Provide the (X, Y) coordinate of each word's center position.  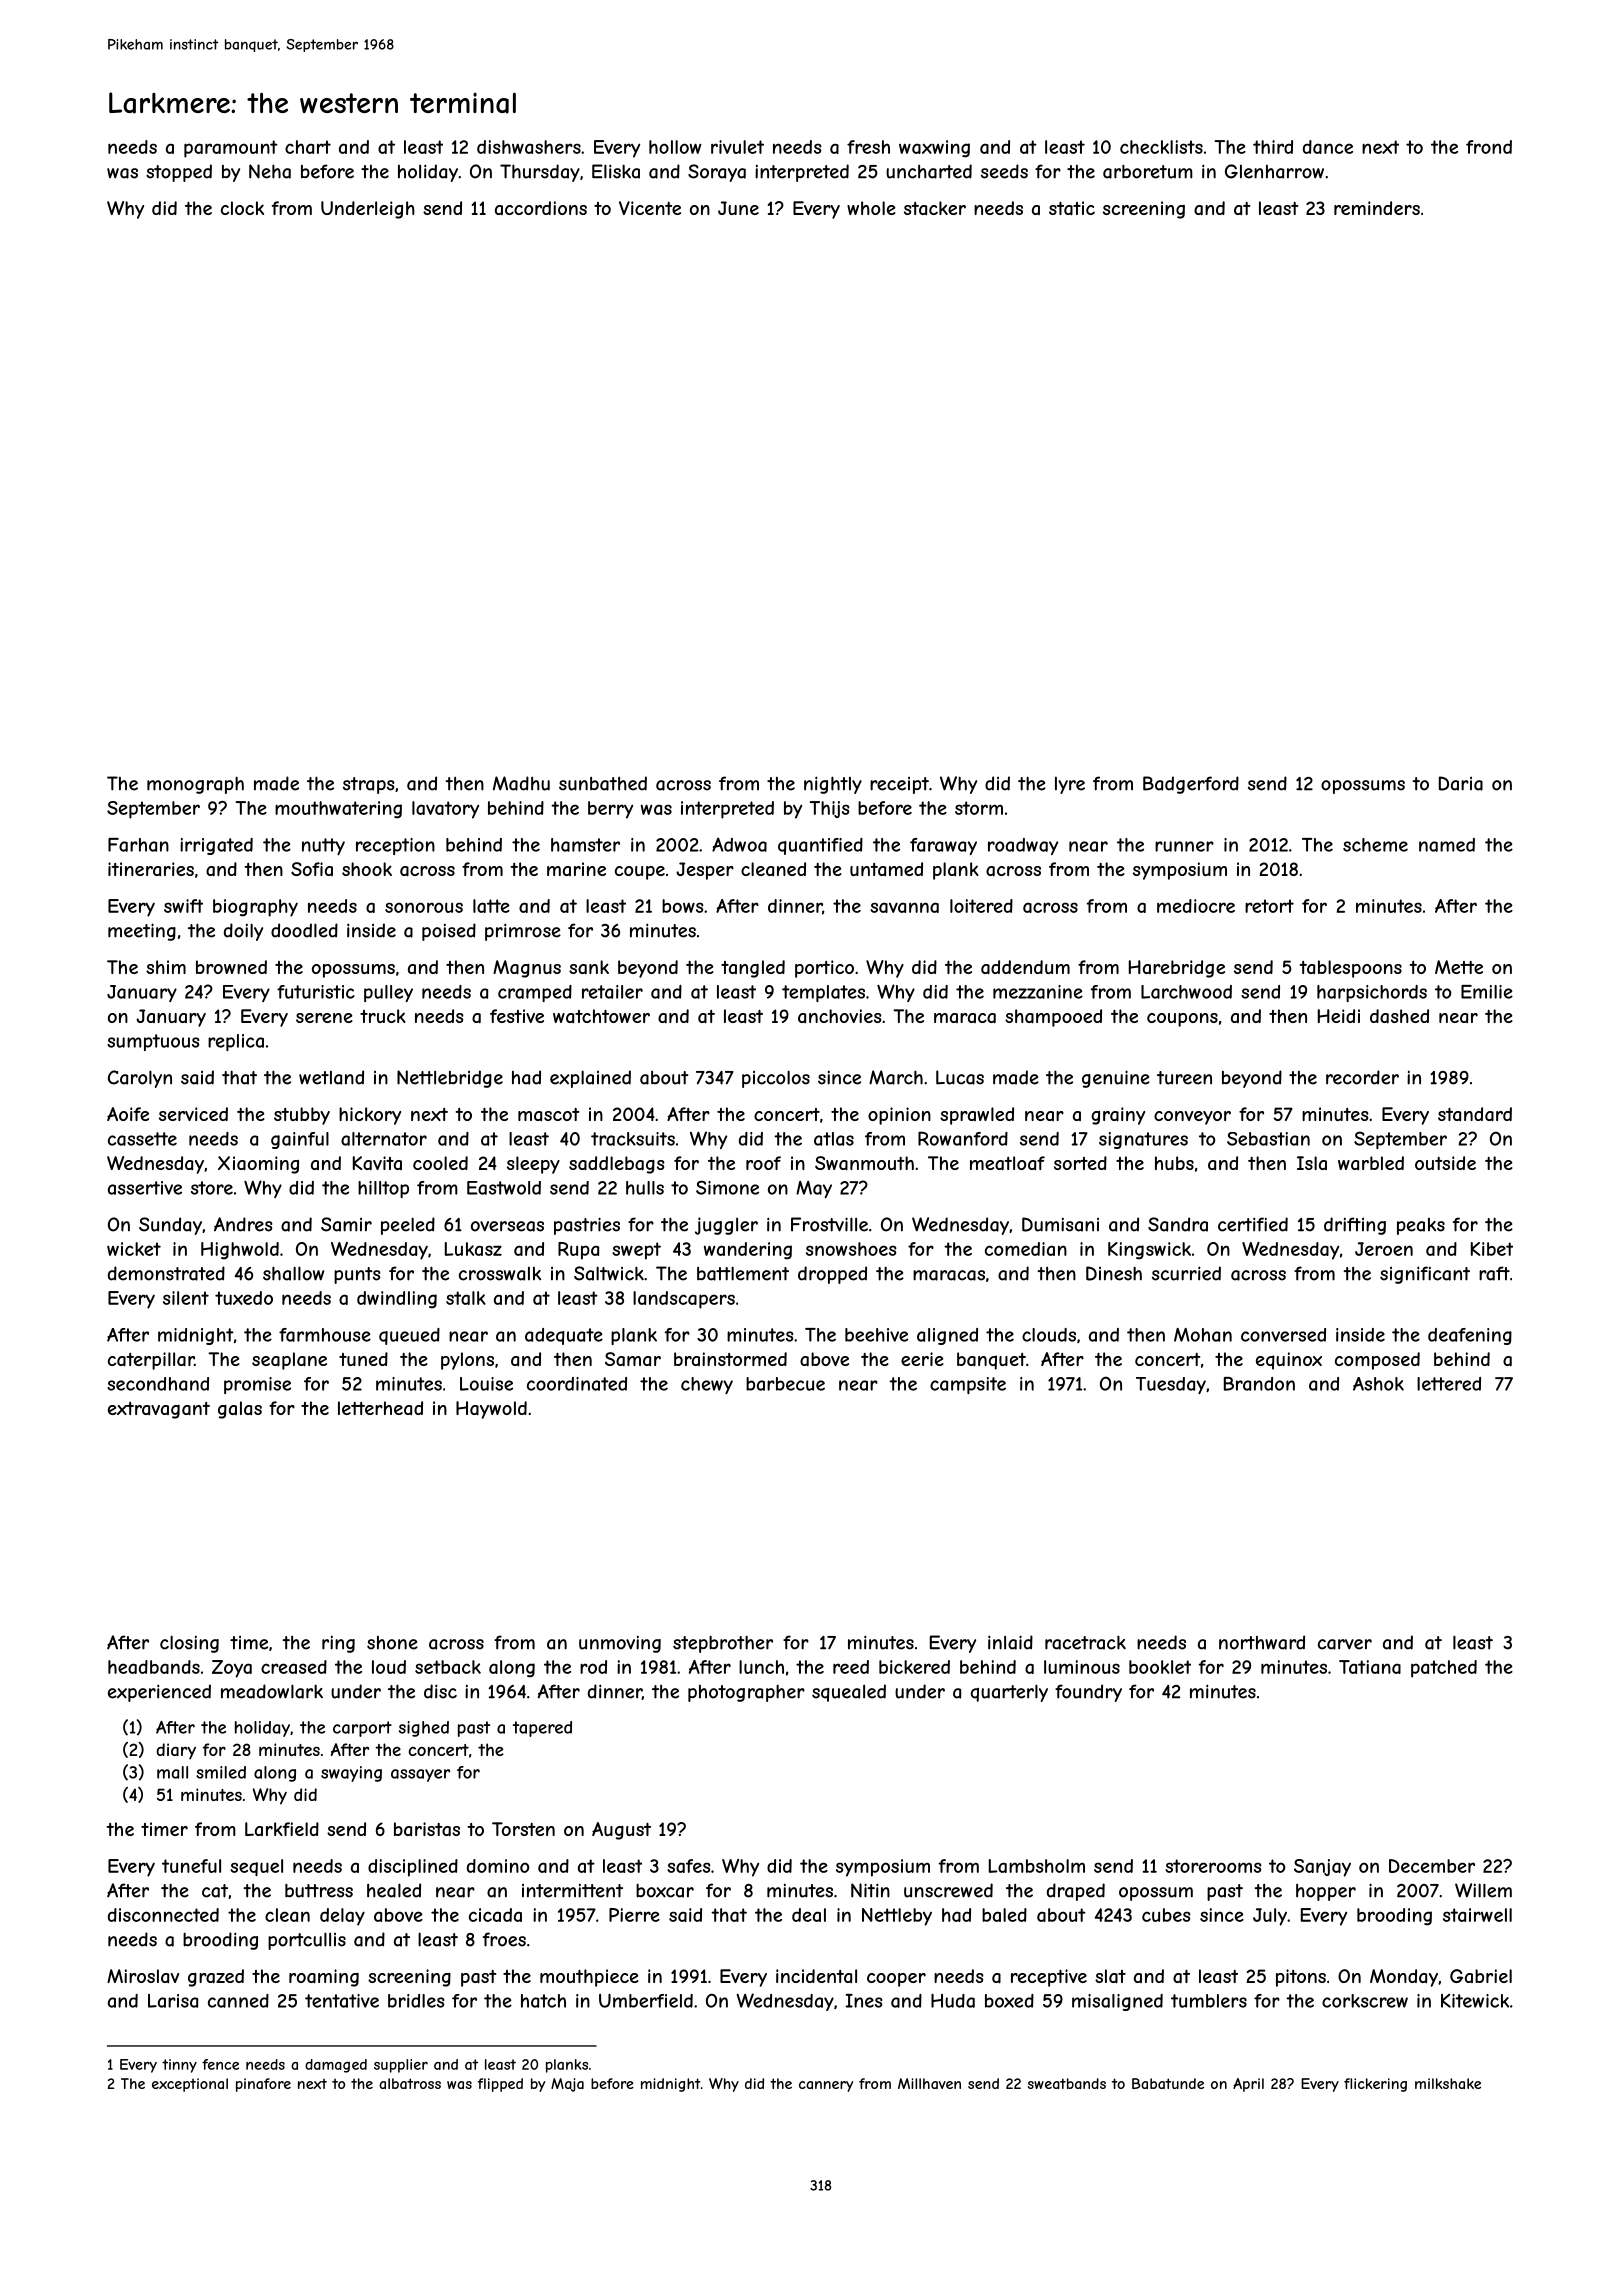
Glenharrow (1274, 171)
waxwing (934, 149)
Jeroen (1384, 1249)
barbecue (785, 1384)
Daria (1461, 783)
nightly (833, 785)
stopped (179, 173)
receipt (899, 785)
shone (392, 1643)
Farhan (138, 845)
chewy (707, 1385)
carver (1345, 1644)
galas (240, 1410)
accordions (541, 208)
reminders (1377, 208)
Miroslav (143, 1976)
